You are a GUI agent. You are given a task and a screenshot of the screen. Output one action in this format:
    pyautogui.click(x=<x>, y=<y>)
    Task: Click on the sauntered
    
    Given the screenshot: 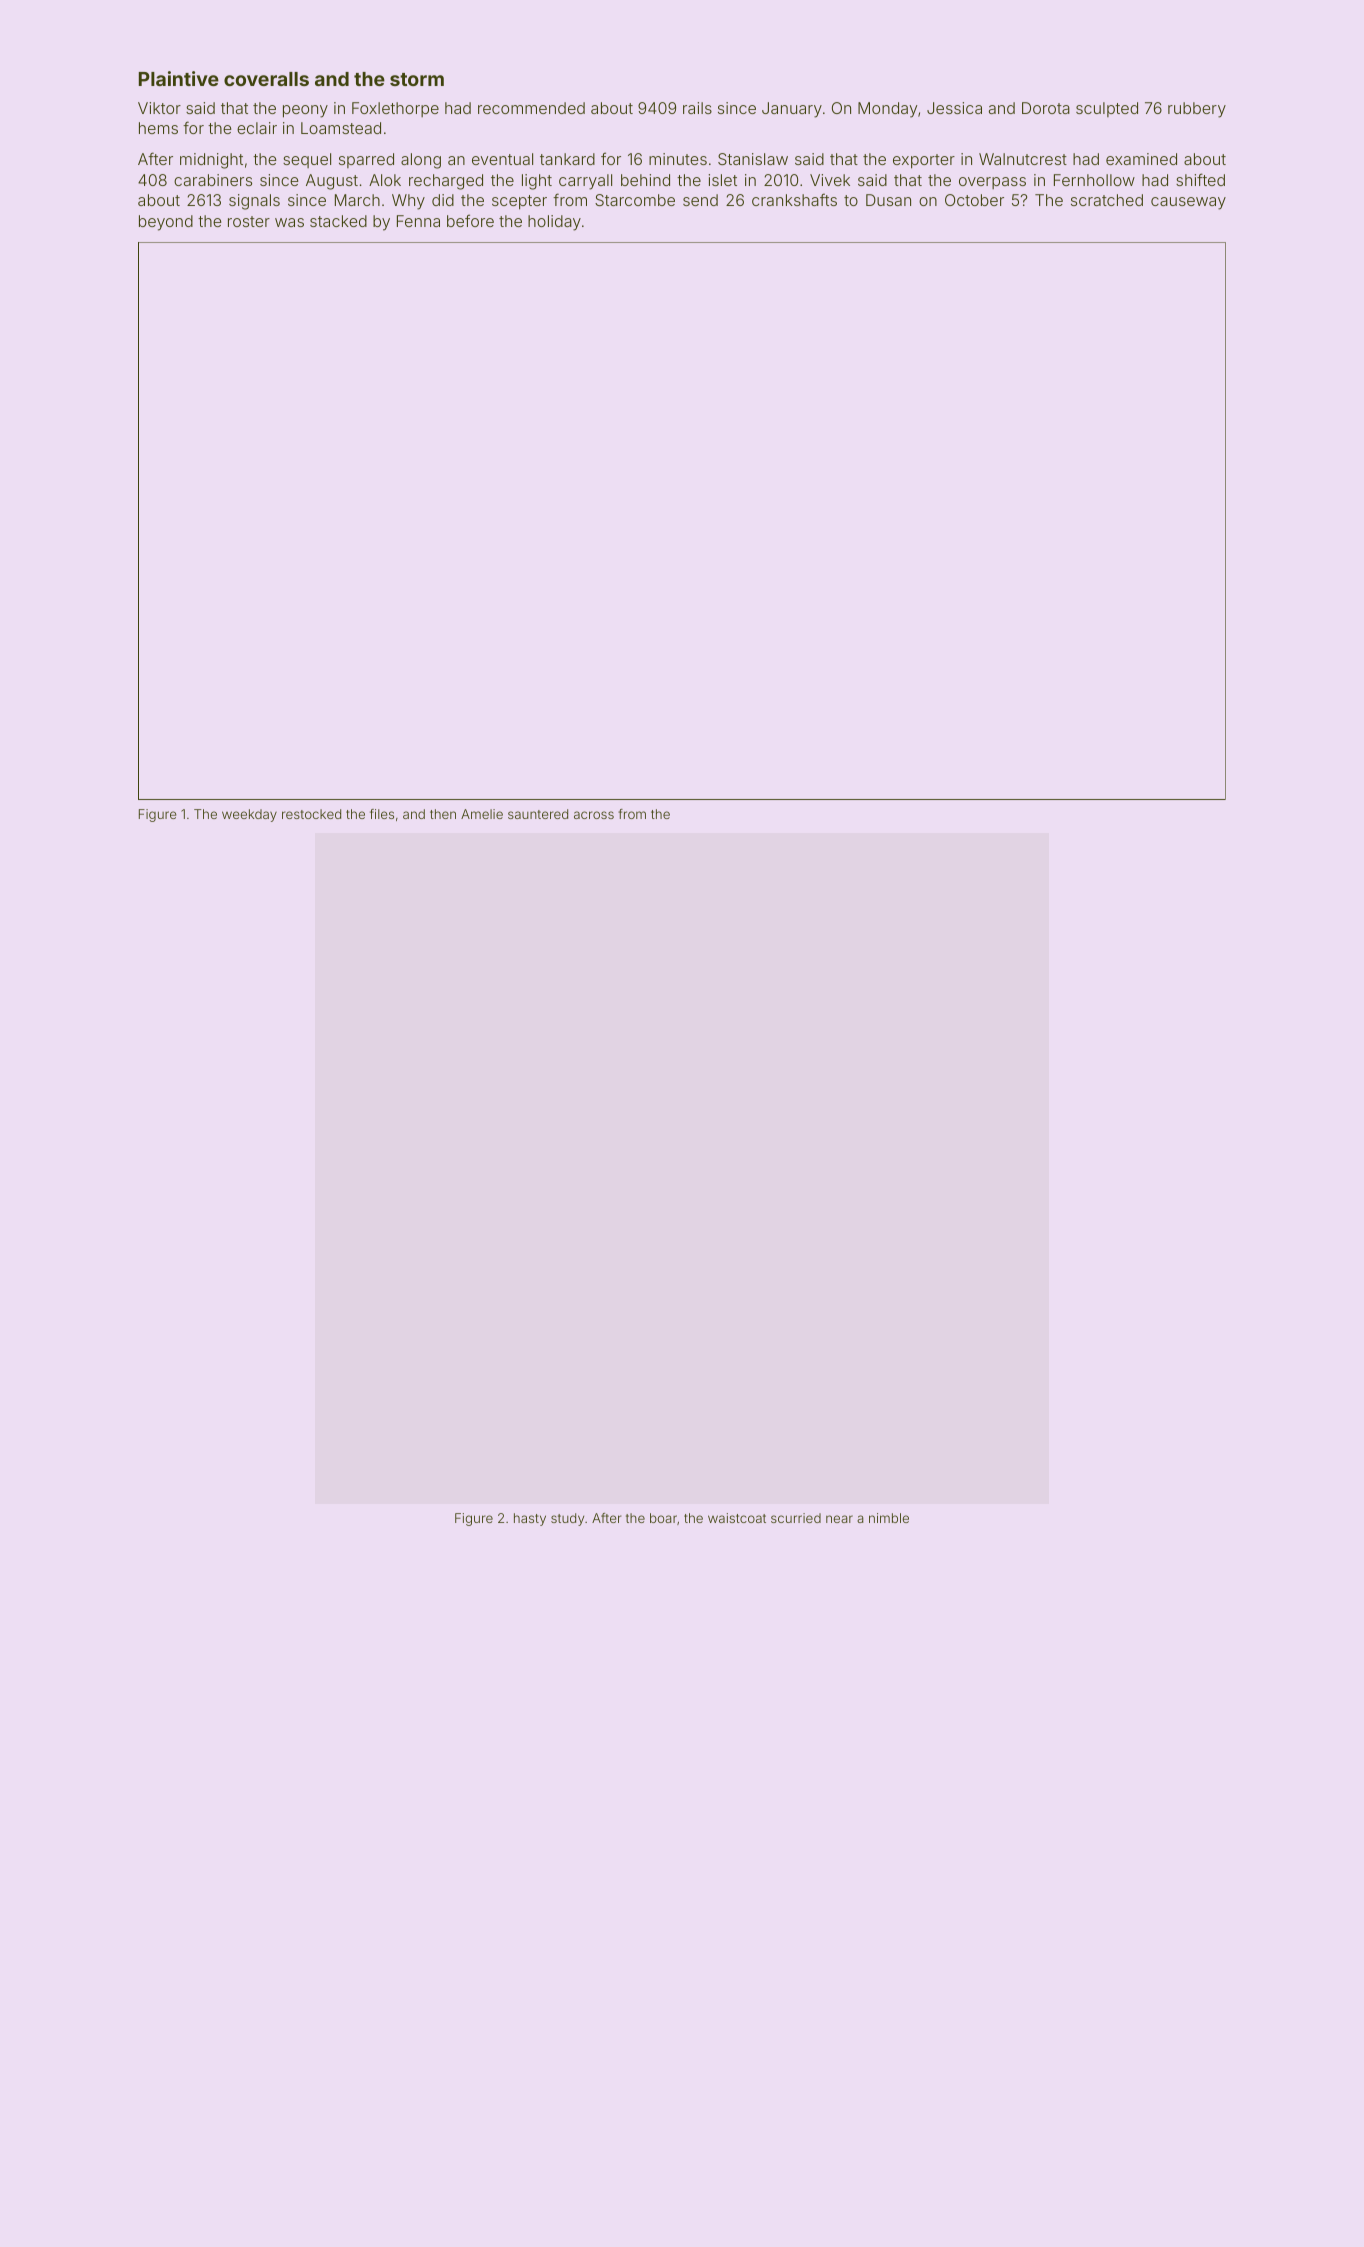 What is the action you would take?
    pyautogui.click(x=538, y=814)
